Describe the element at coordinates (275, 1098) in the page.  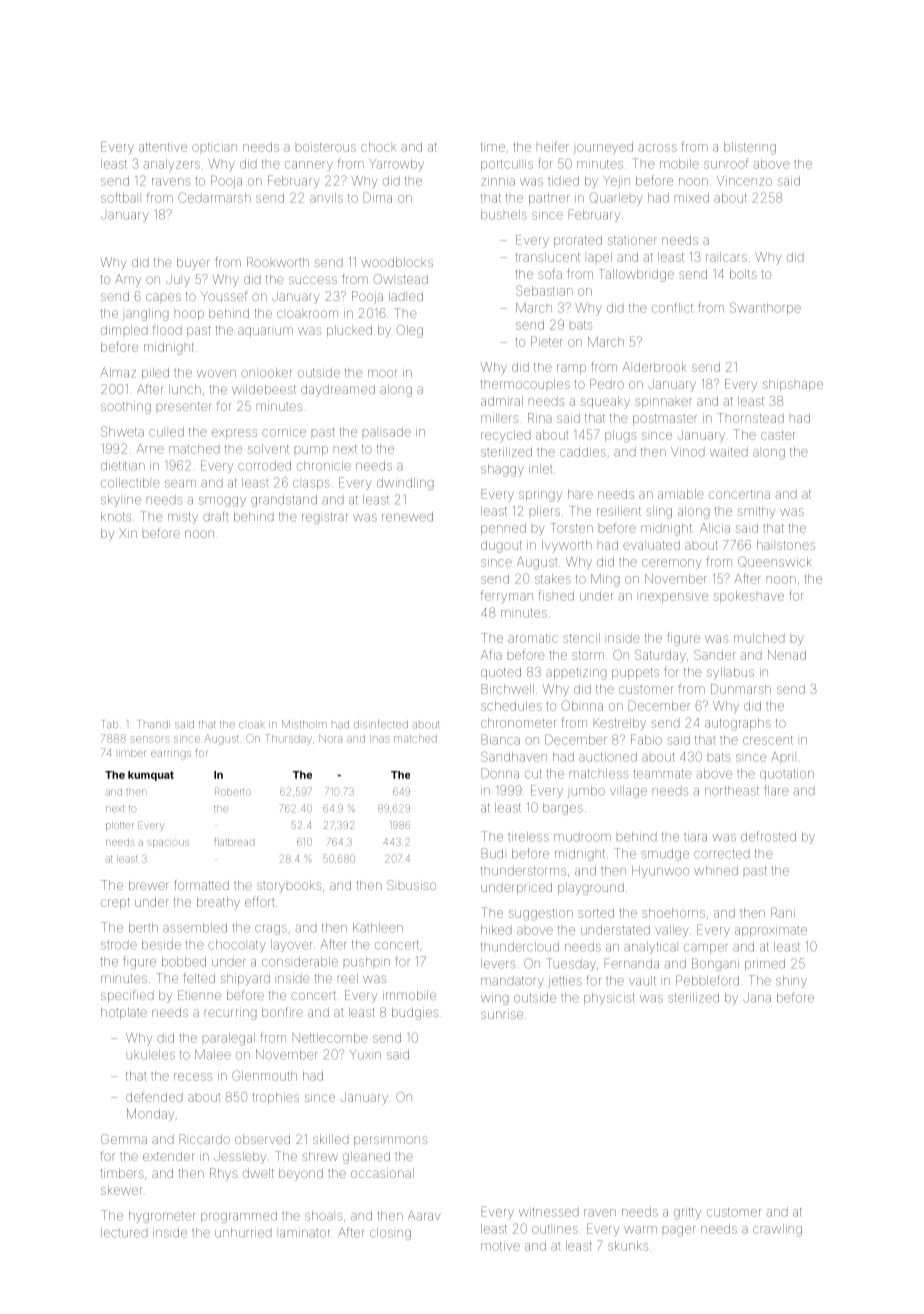
I see `trophies` at that location.
